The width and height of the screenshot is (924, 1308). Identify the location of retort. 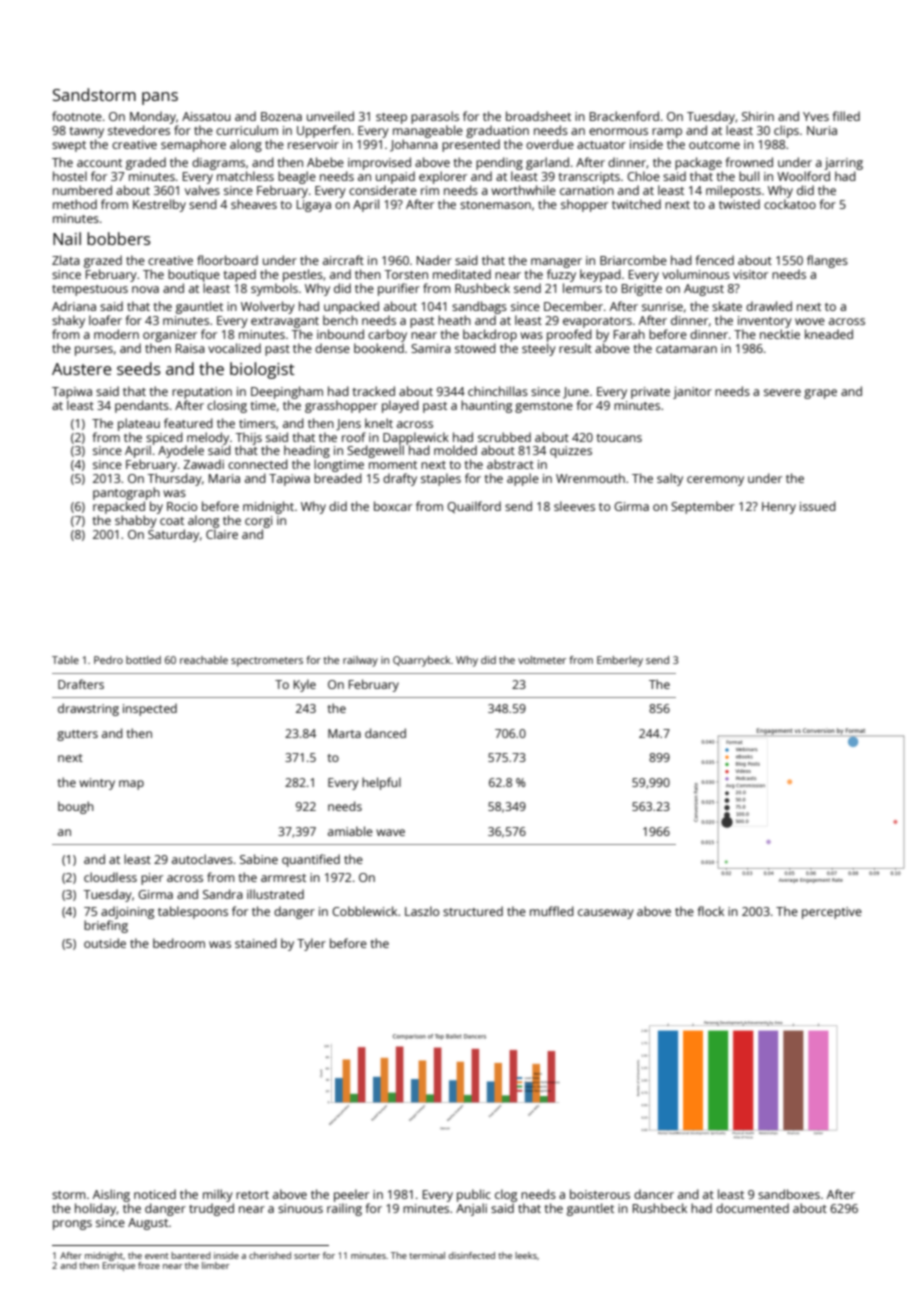
(252, 1195).
